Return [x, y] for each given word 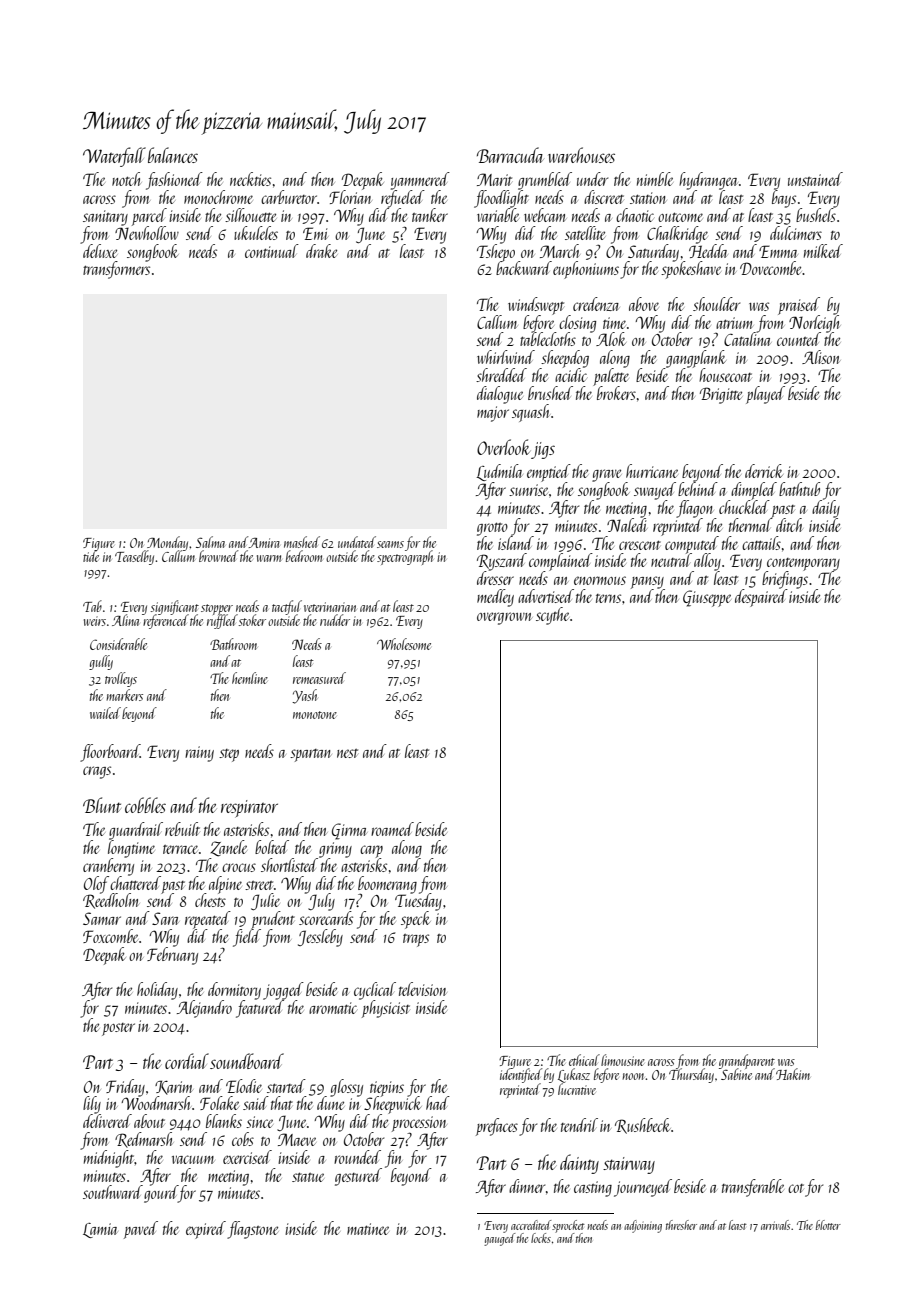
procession [419, 1124]
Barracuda [510, 155]
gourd [161, 1194]
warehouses [581, 155]
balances [173, 155]
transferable [753, 1188]
